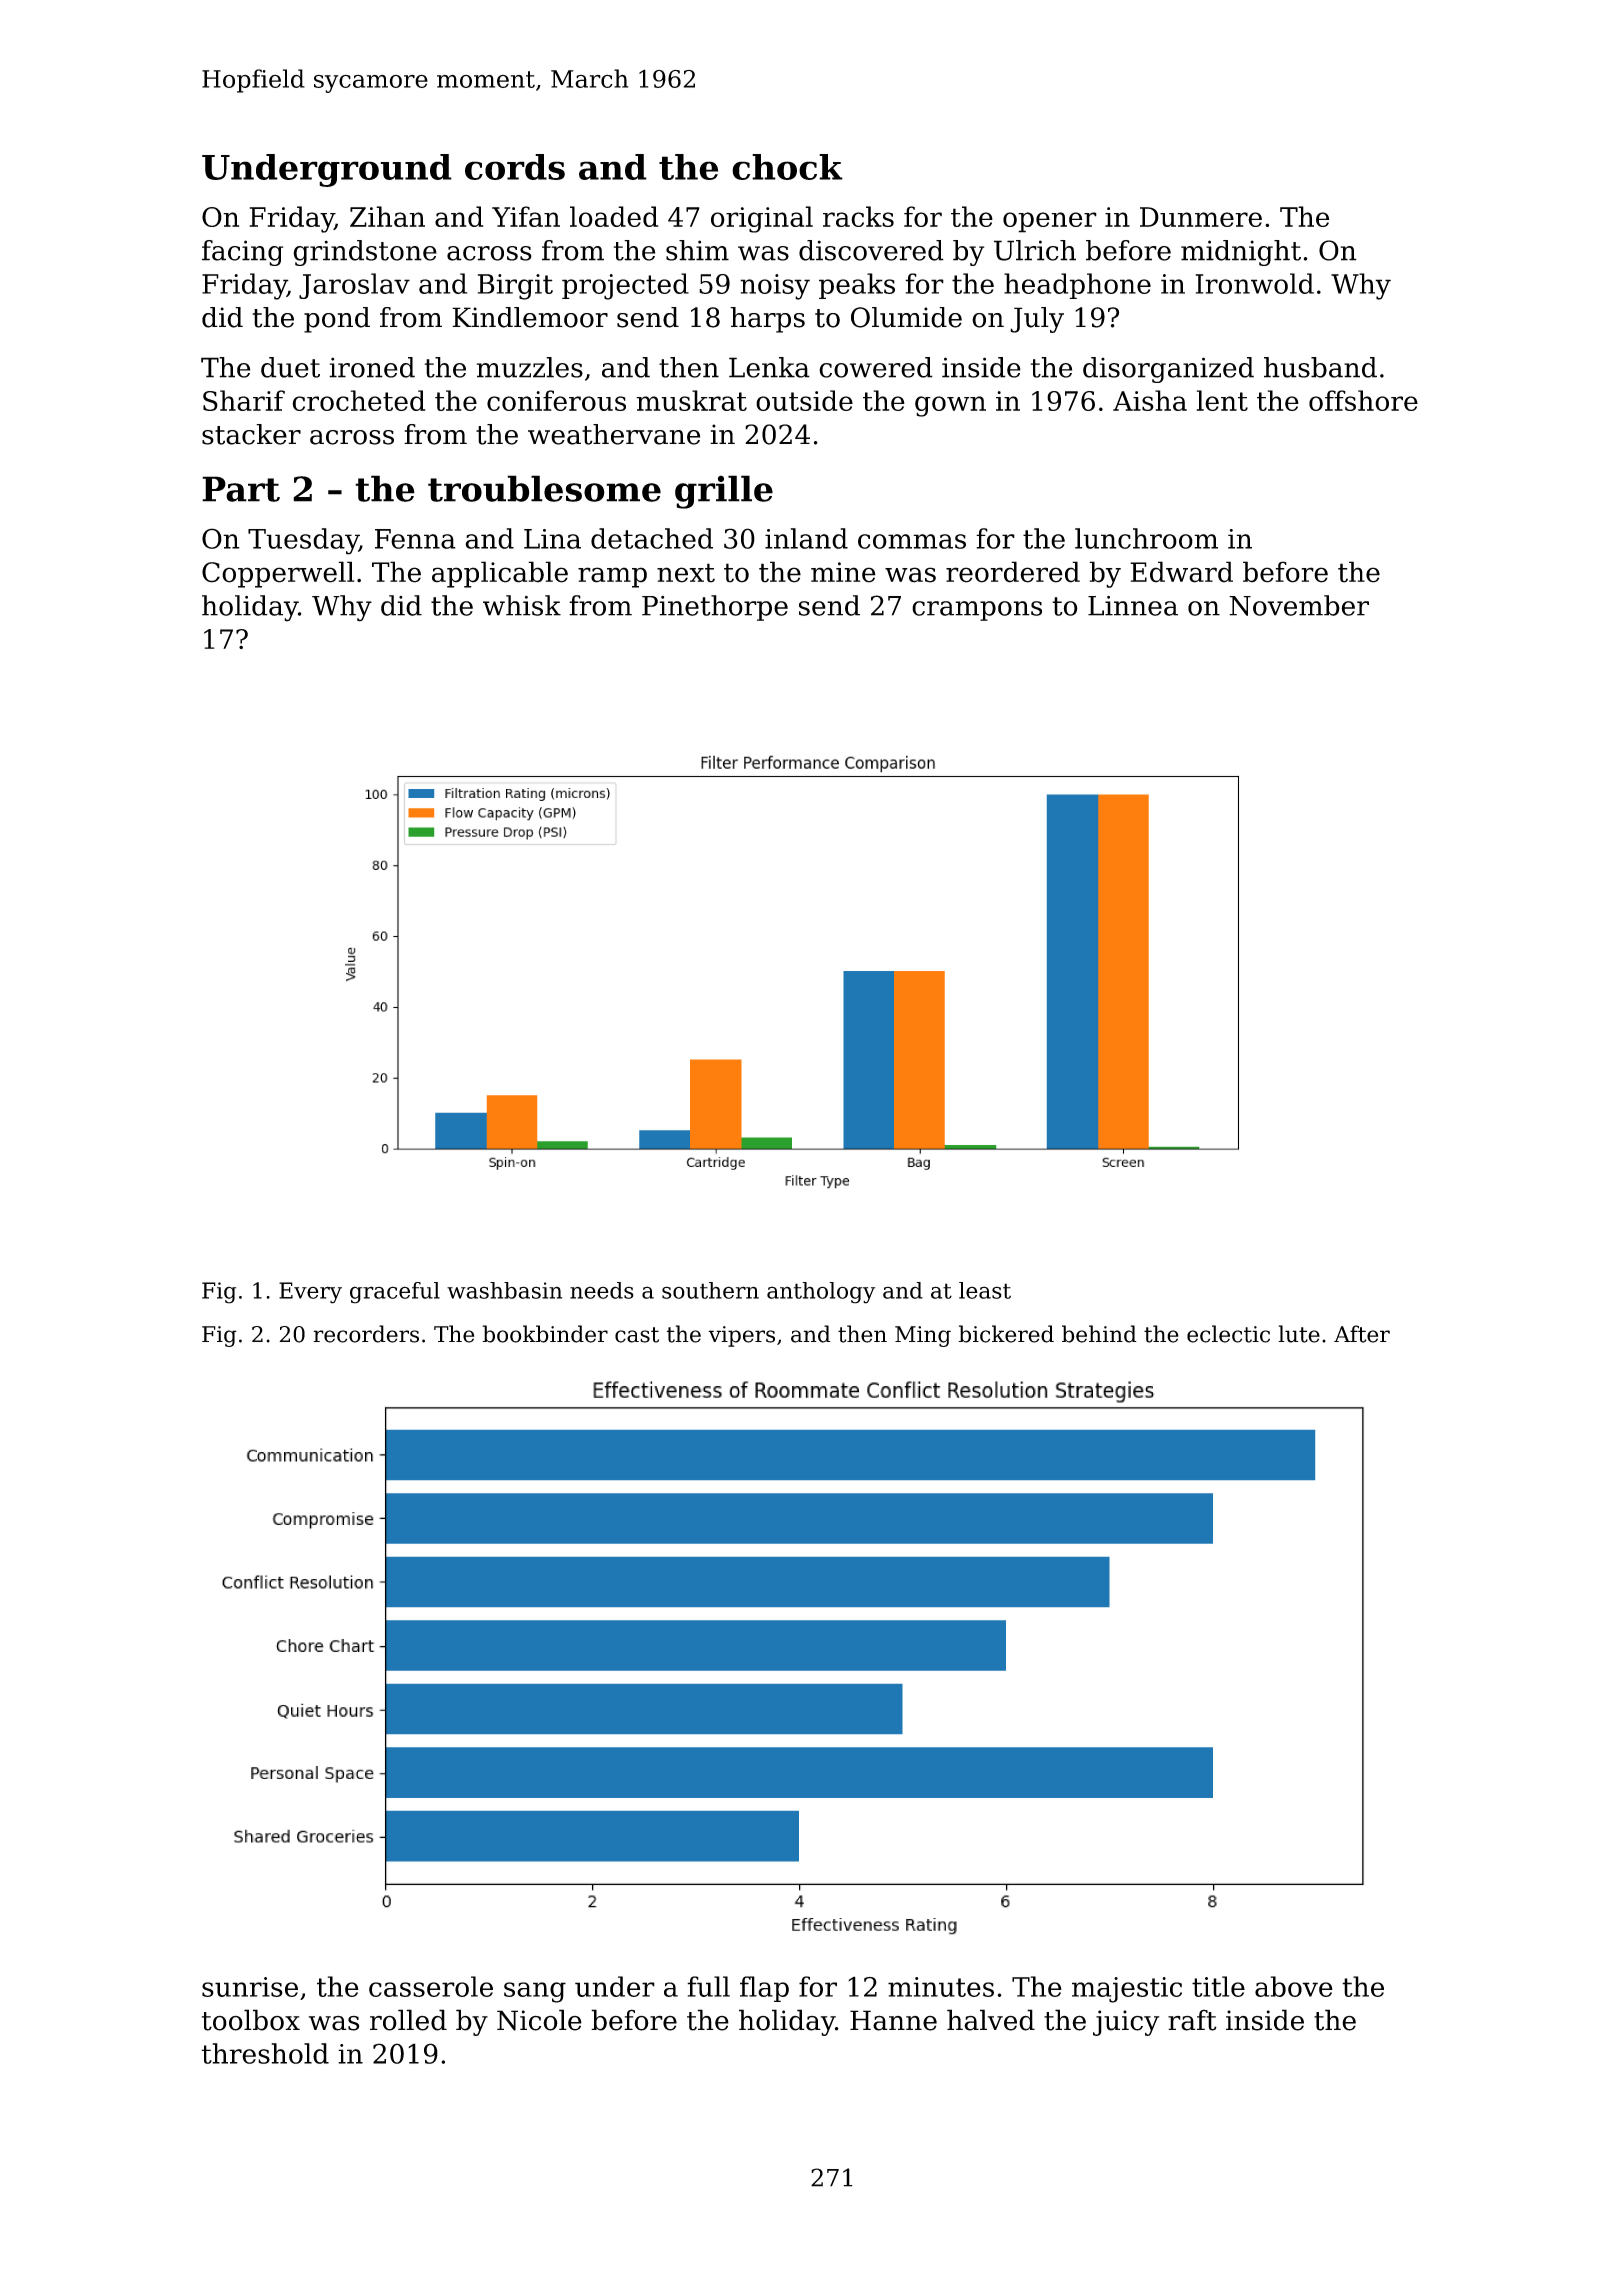 The image size is (1620, 2292). What do you see at coordinates (637, 1335) in the screenshot?
I see `cast` at bounding box center [637, 1335].
